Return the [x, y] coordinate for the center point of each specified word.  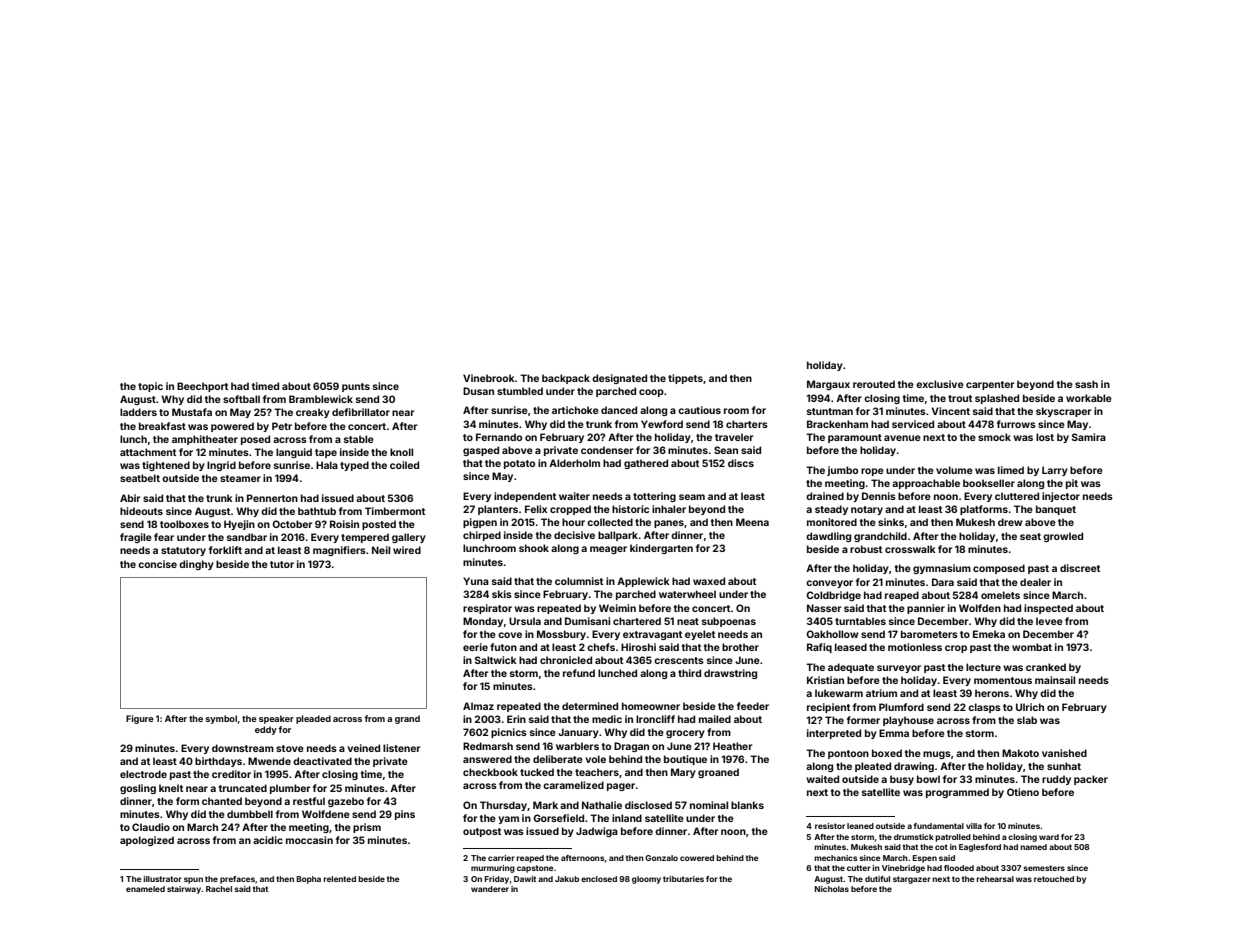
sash [1086, 384]
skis [502, 594]
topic [150, 387]
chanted [222, 801]
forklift [225, 550]
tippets [685, 379]
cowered [697, 858]
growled [1063, 537]
